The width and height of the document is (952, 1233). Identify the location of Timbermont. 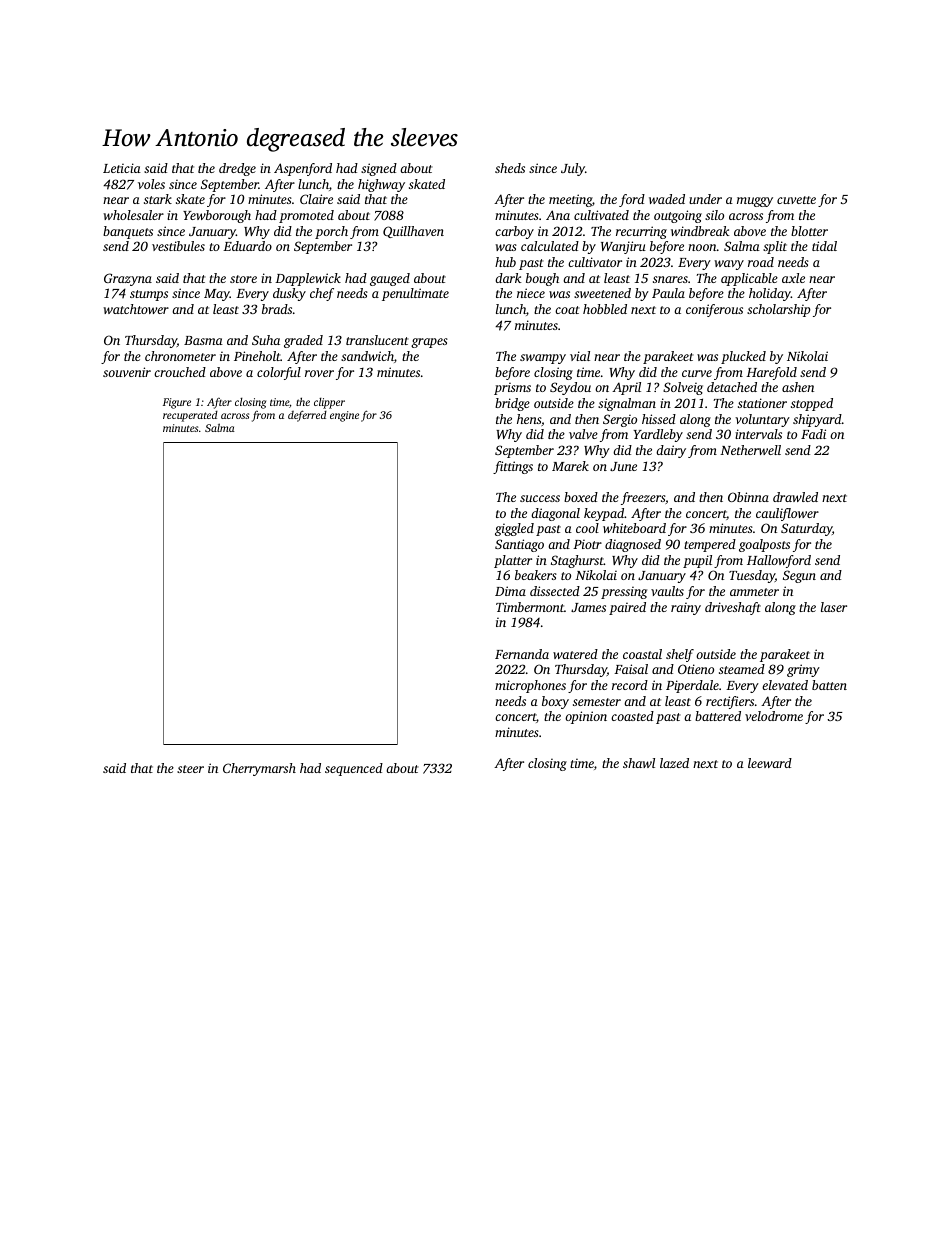
(530, 607).
